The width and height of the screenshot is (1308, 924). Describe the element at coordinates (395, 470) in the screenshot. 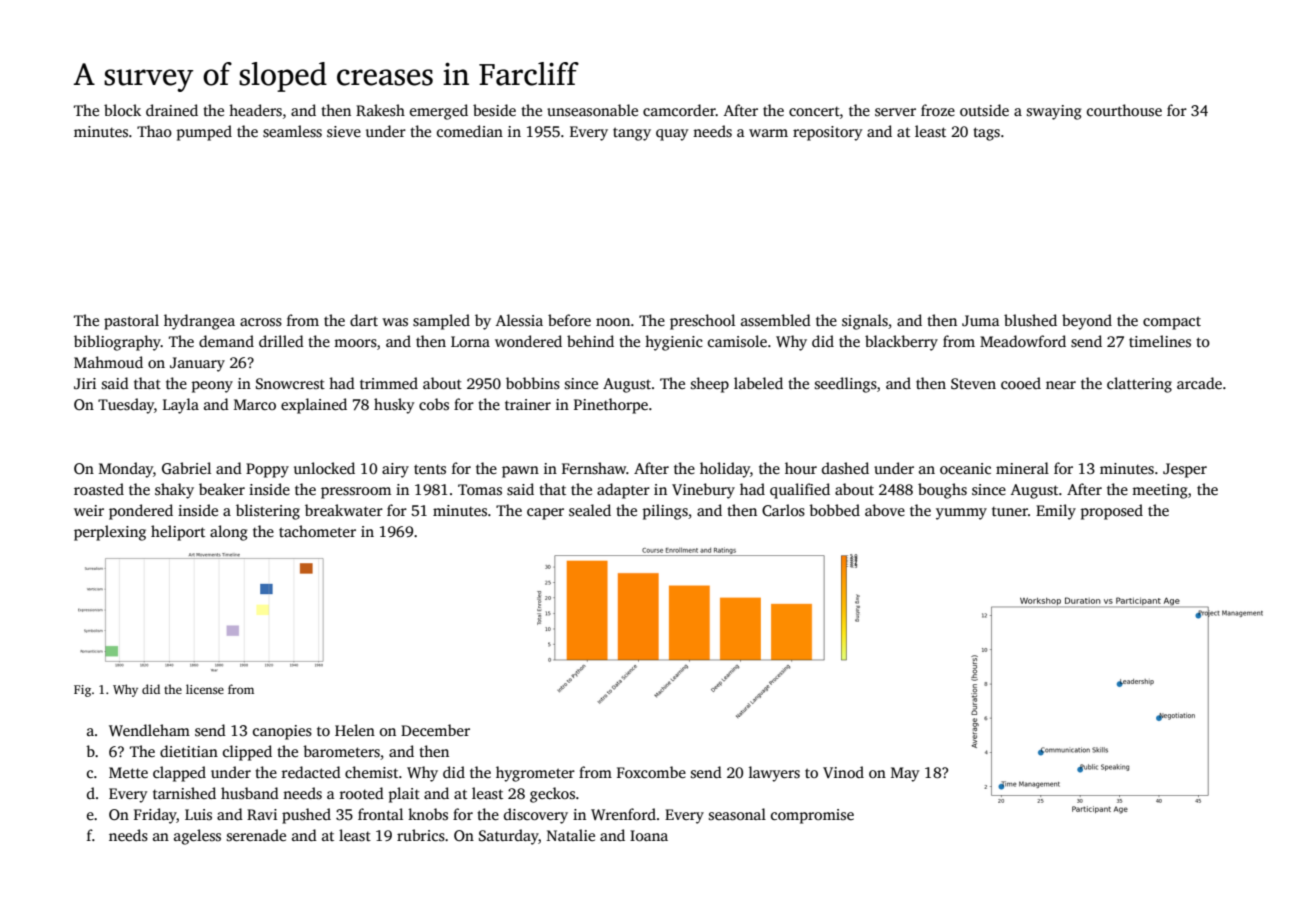

I see `airy` at that location.
